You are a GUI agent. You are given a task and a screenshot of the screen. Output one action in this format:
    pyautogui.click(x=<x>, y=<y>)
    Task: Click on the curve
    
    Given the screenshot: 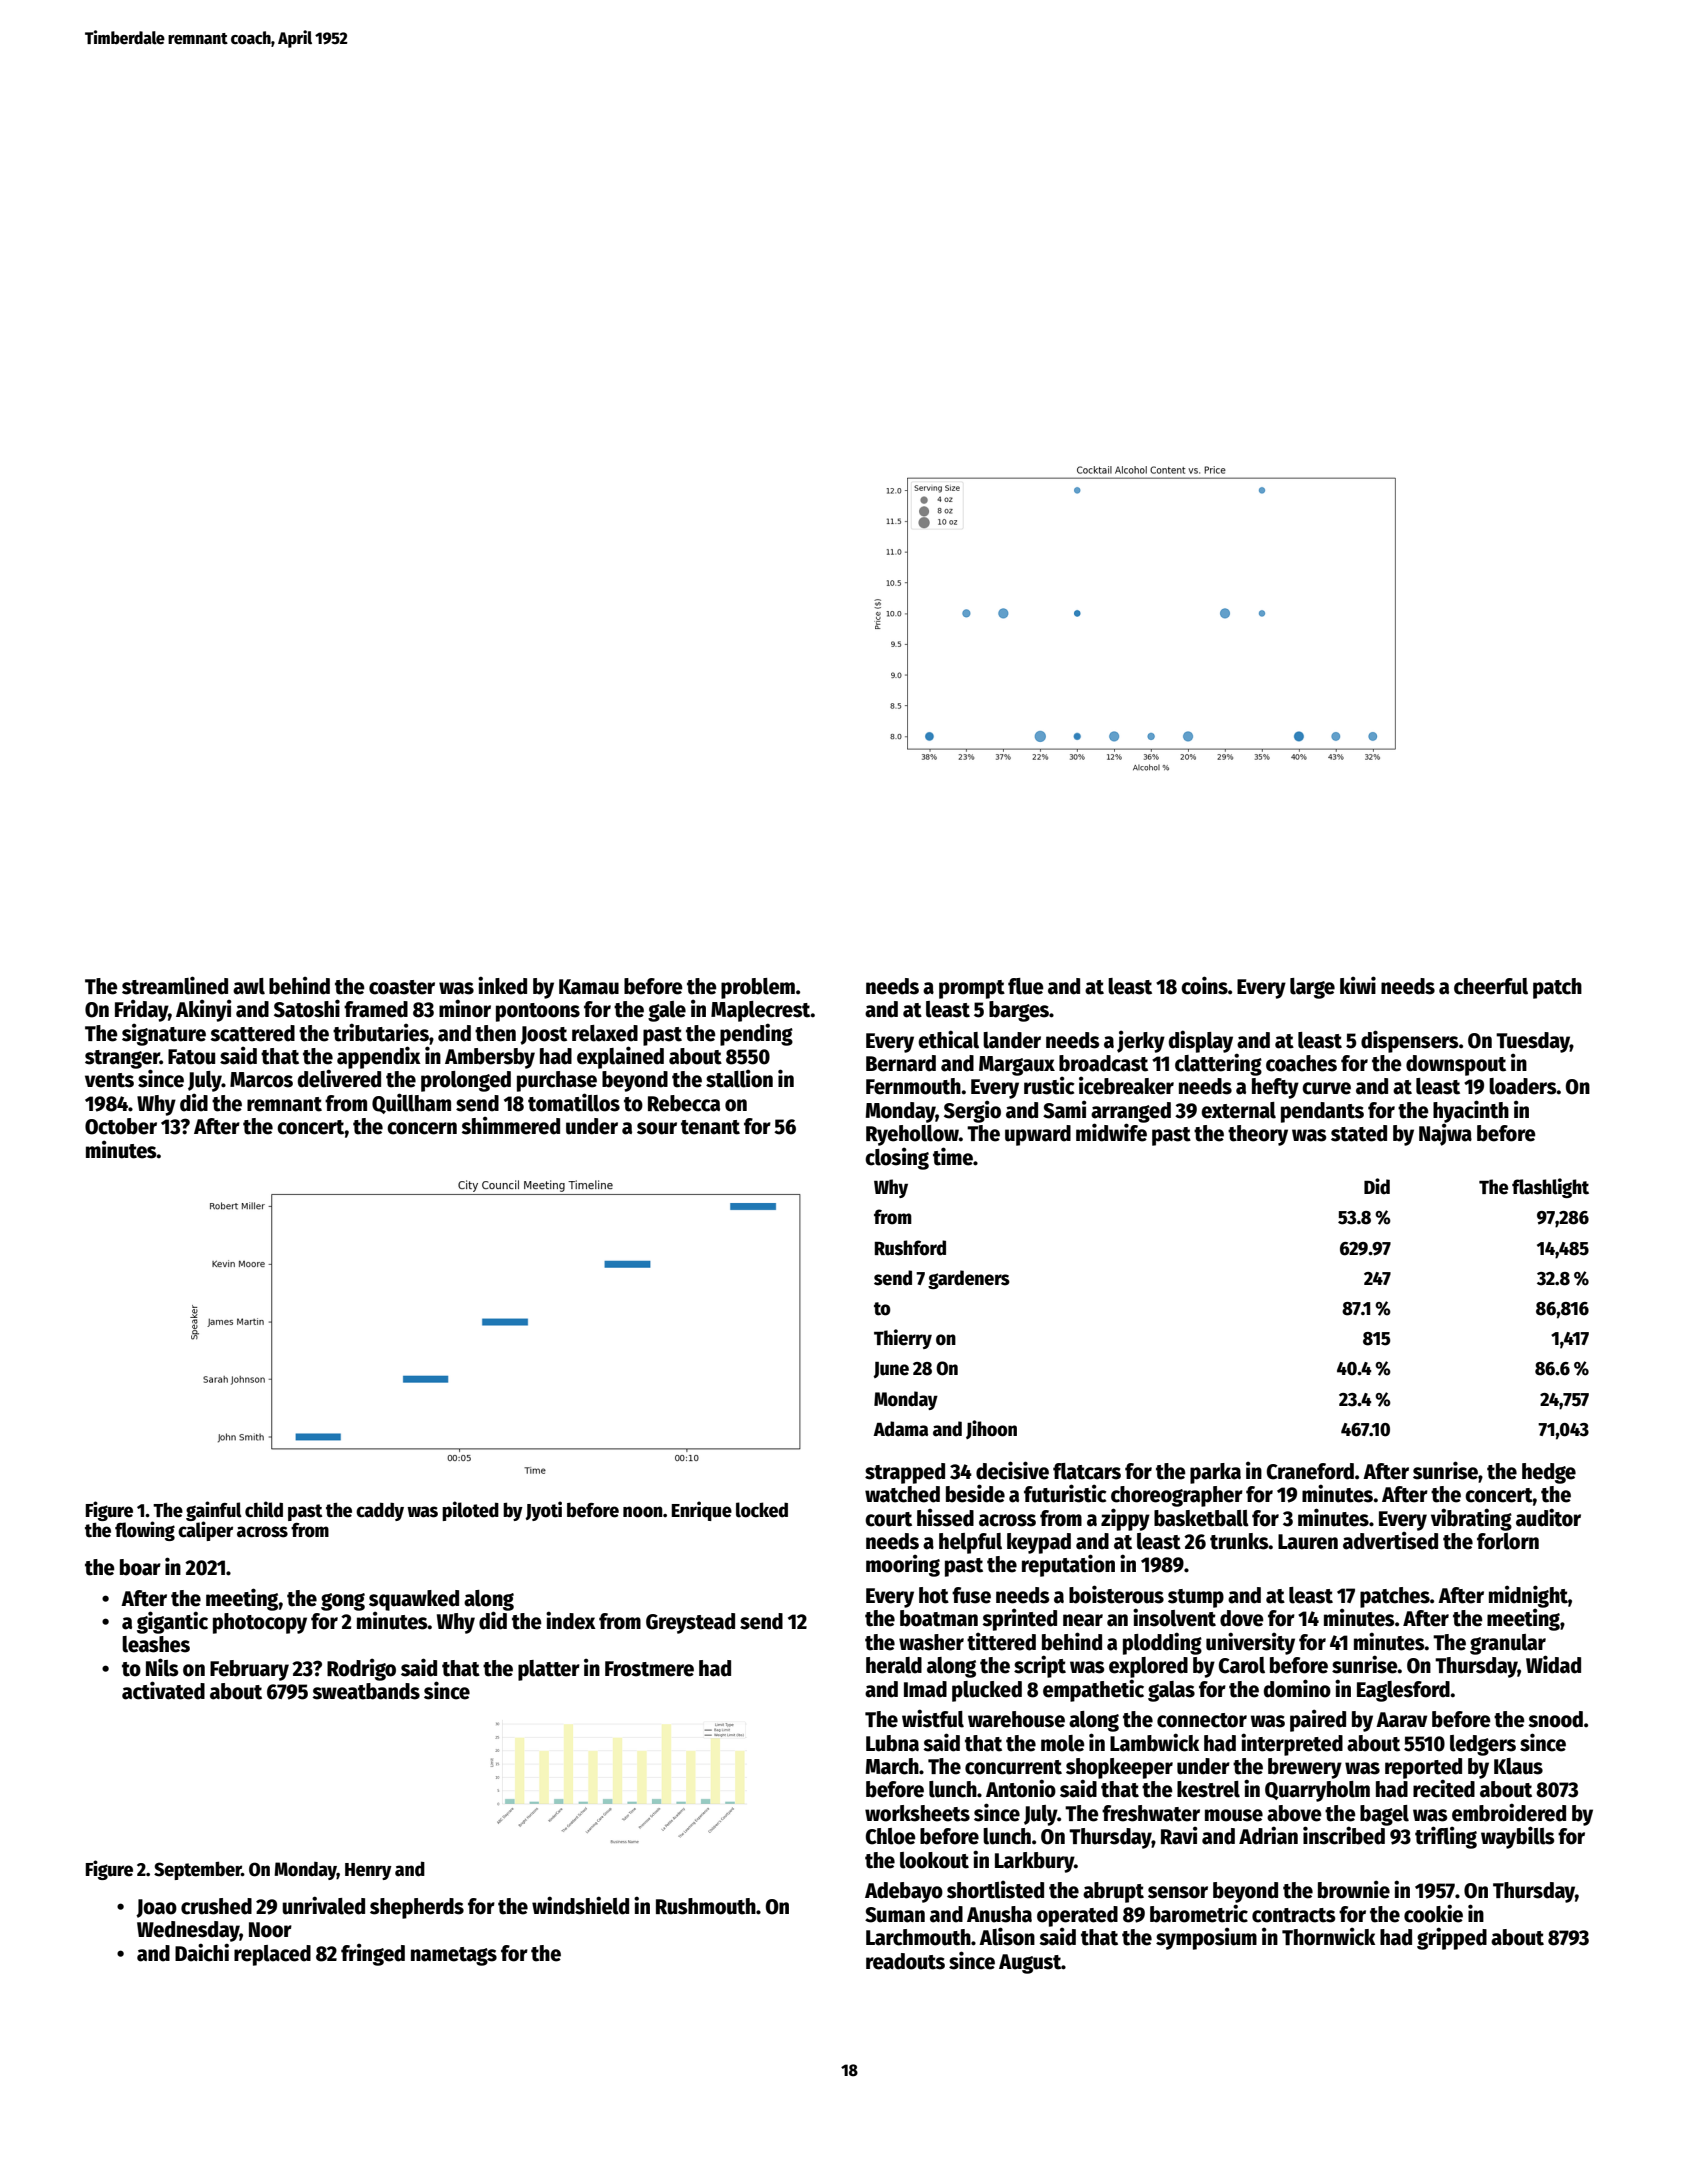 What is the action you would take?
    pyautogui.click(x=1326, y=1088)
